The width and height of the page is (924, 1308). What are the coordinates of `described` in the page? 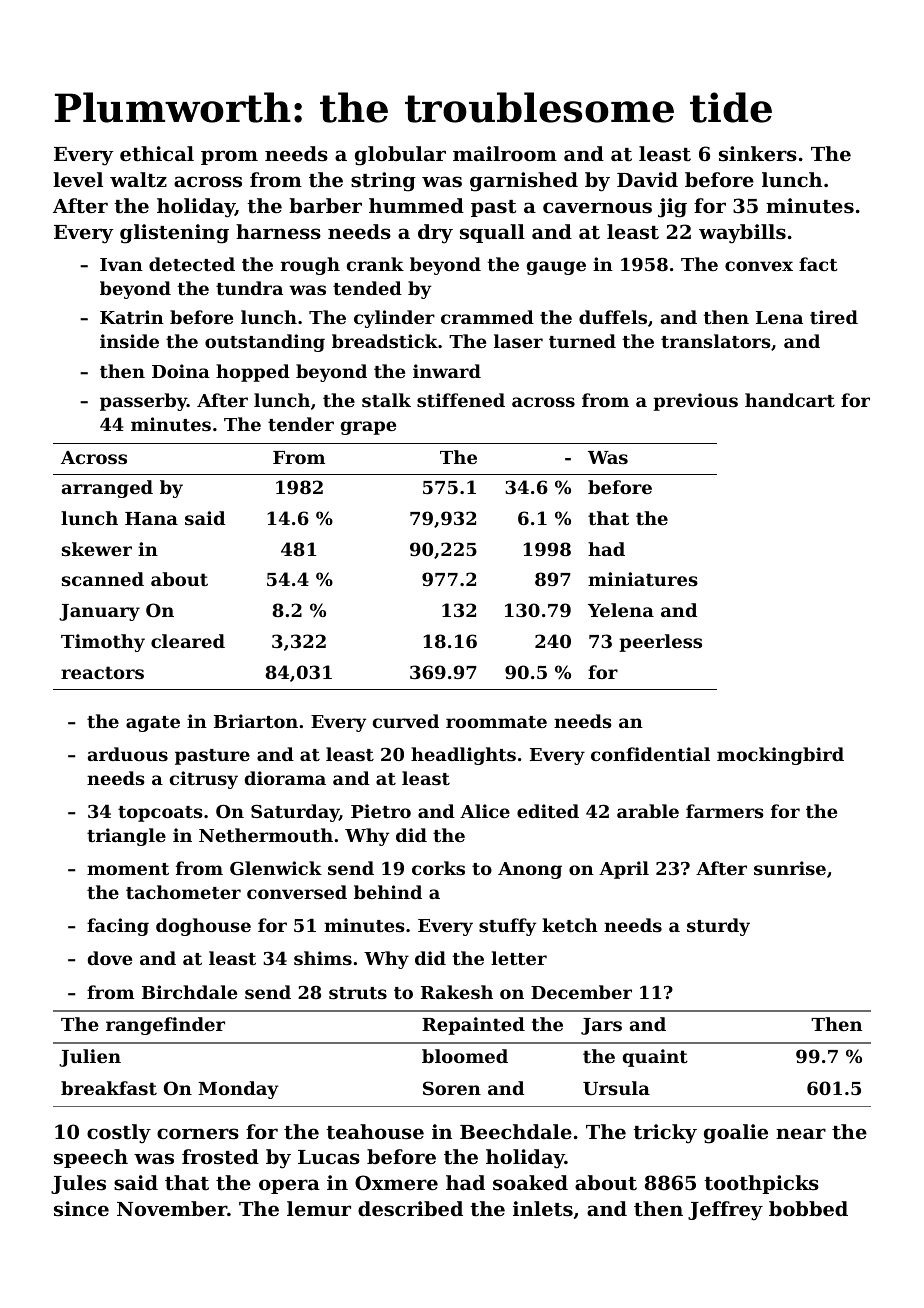 It's located at (410, 1208).
